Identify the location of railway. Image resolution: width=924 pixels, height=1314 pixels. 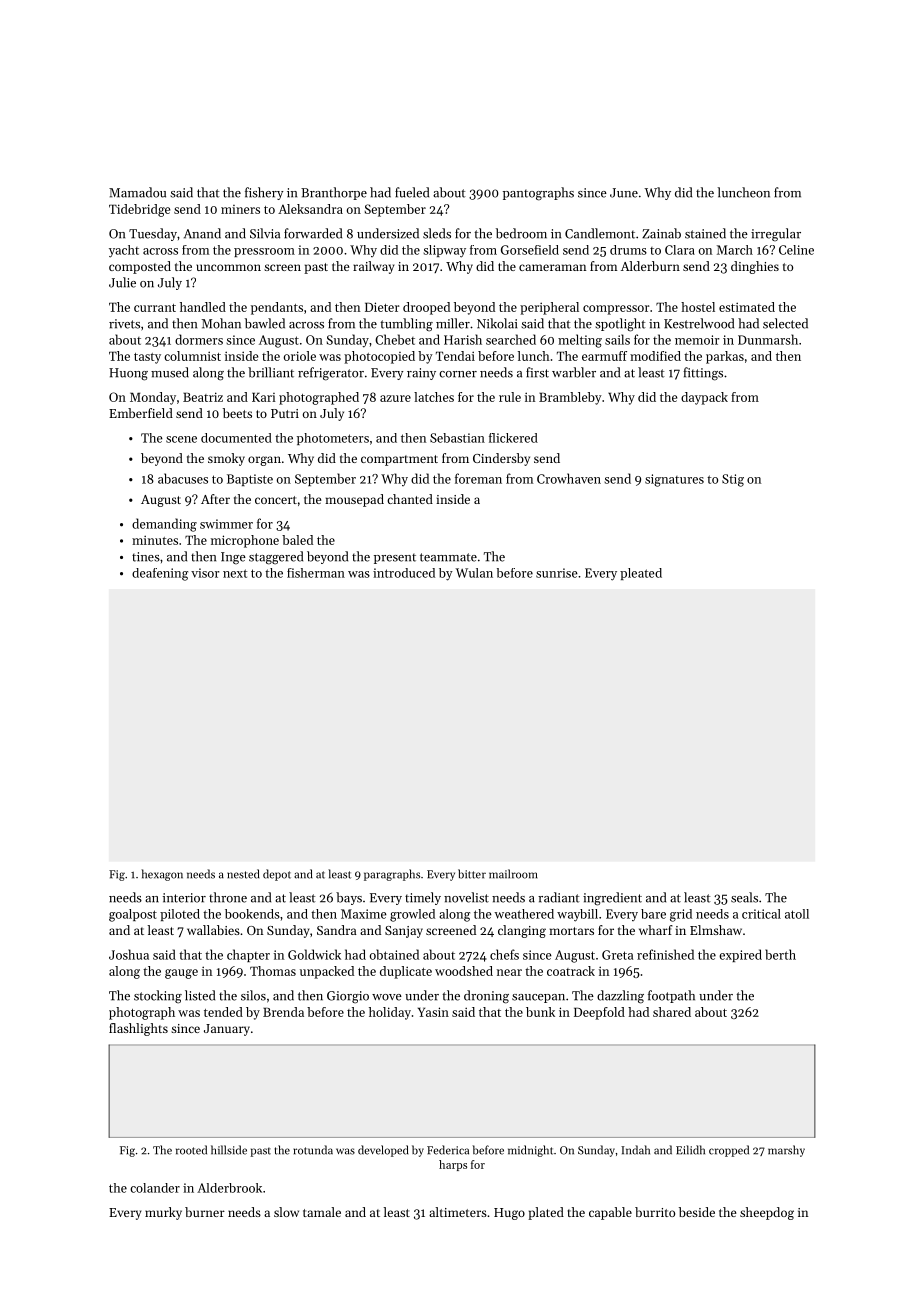
(373, 267).
